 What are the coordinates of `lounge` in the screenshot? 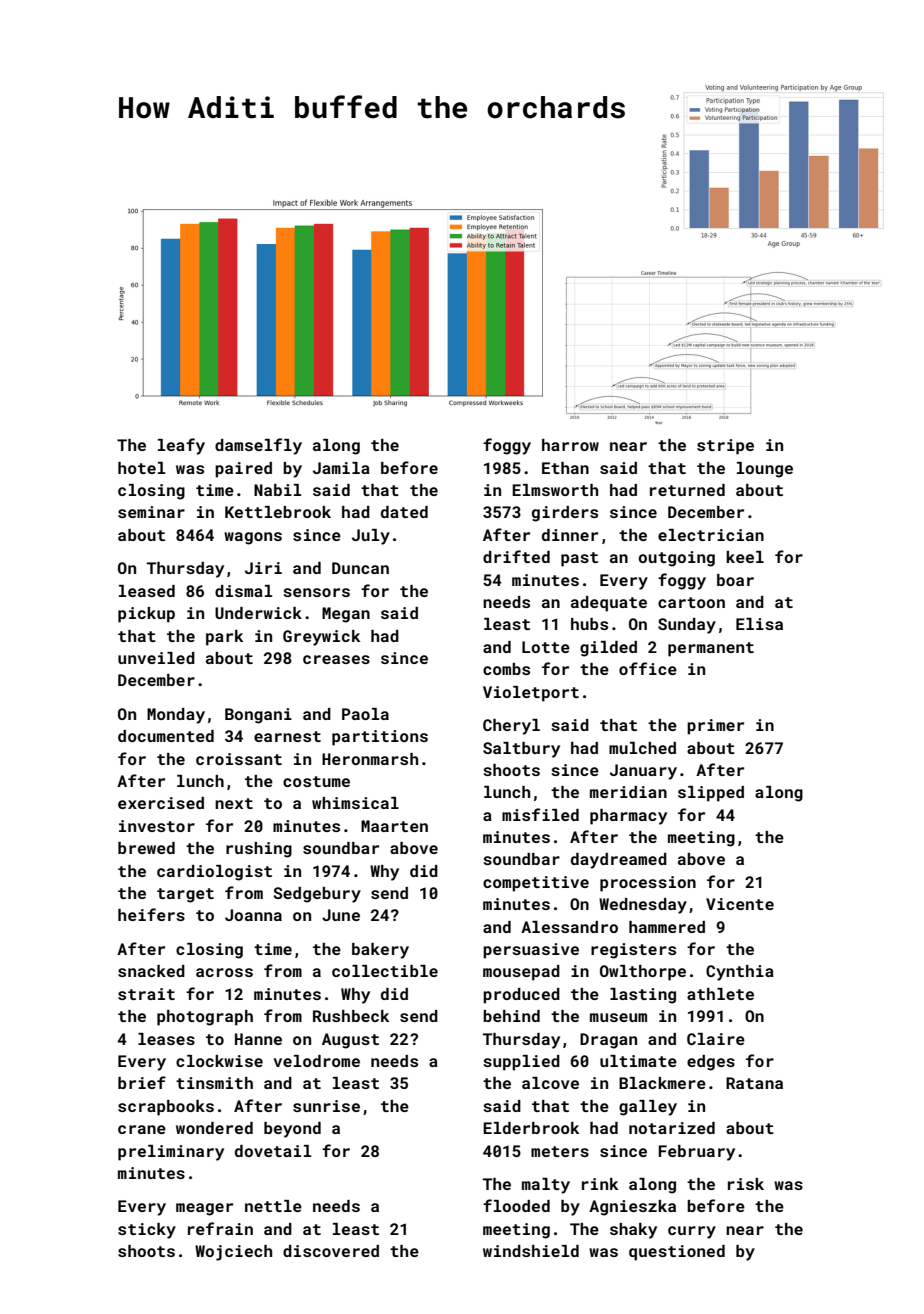 It's located at (765, 470).
